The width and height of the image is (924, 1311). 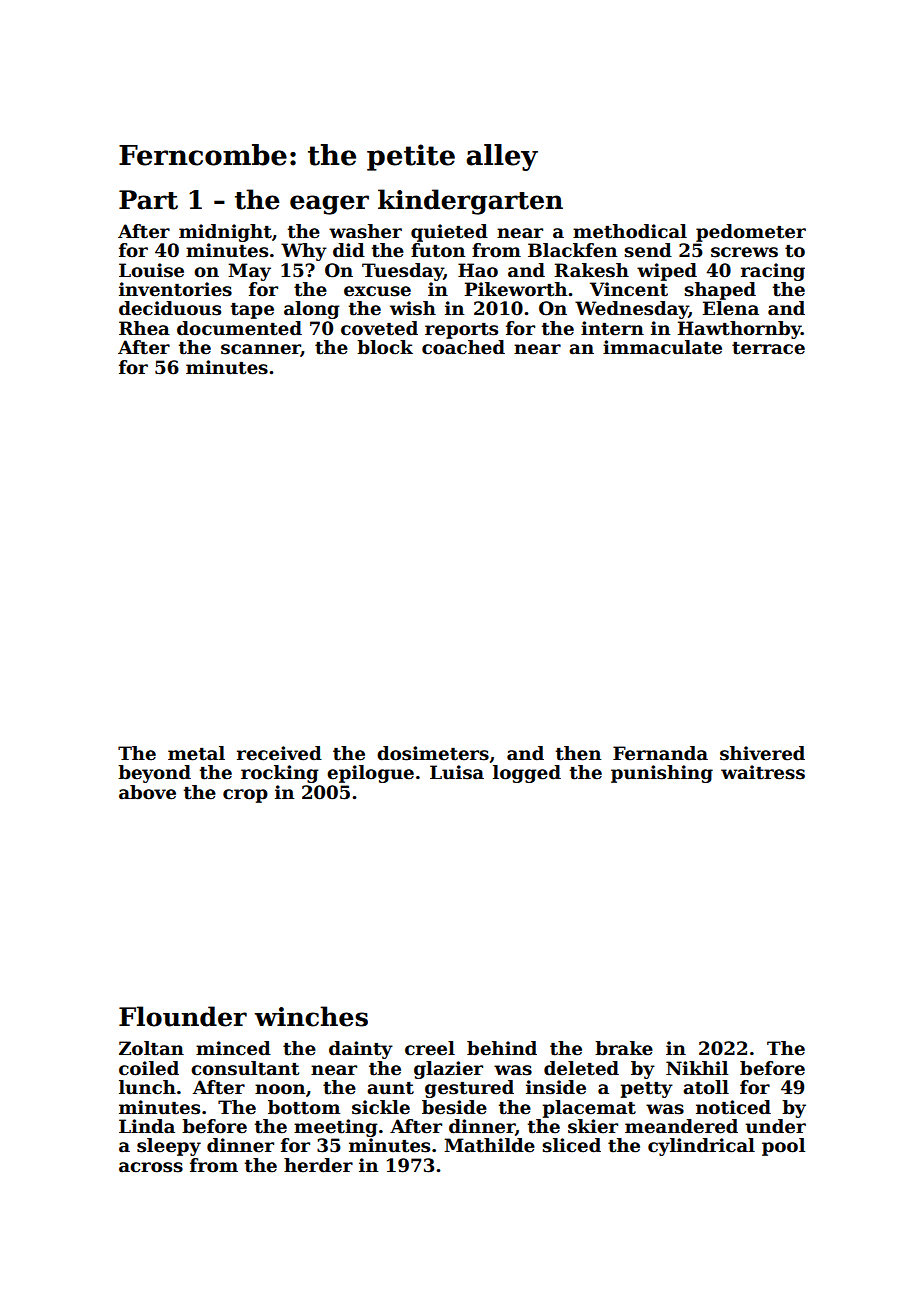 What do you see at coordinates (470, 202) in the image?
I see `kindergarten` at bounding box center [470, 202].
